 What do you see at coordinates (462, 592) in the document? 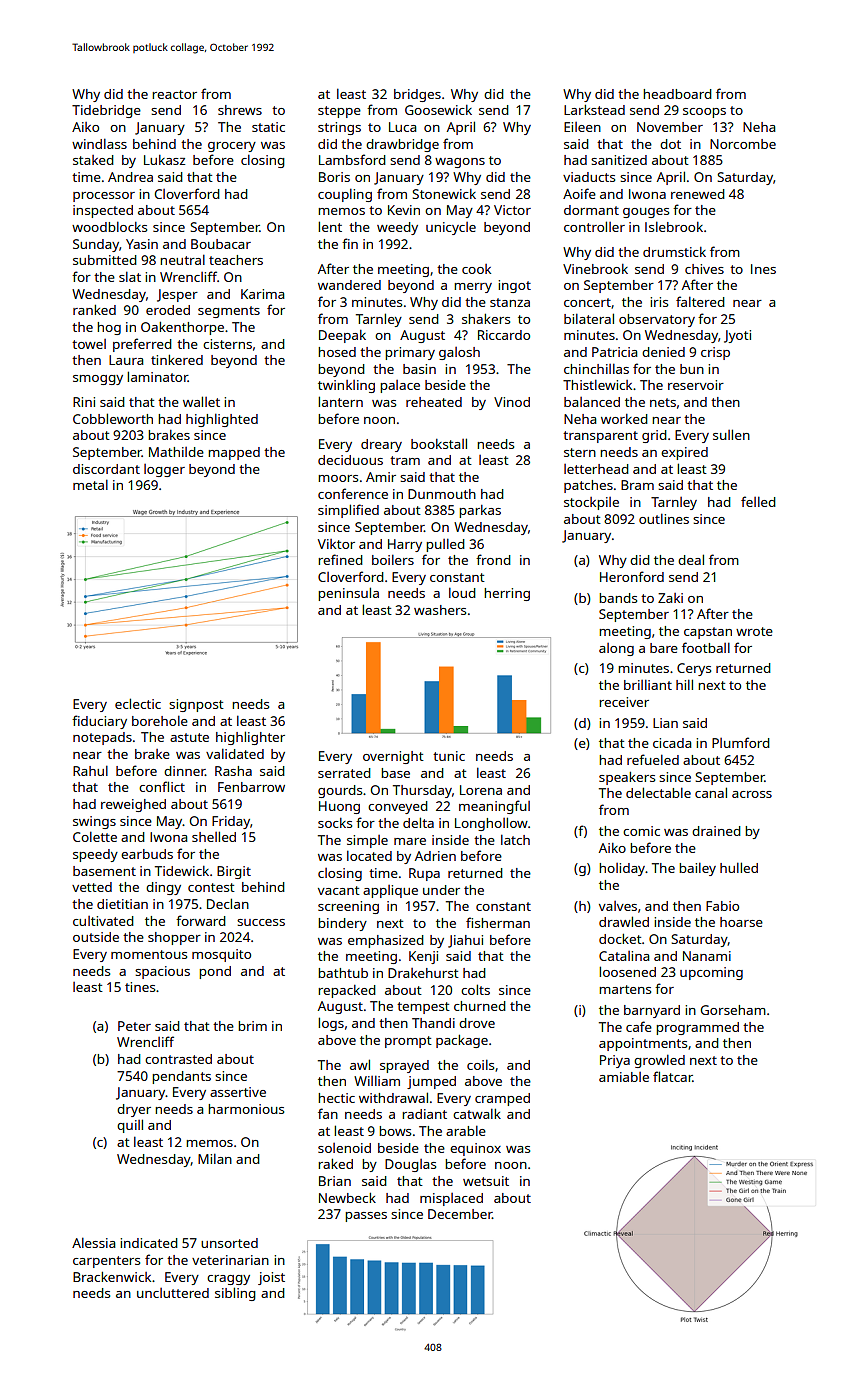
I see `loud` at bounding box center [462, 592].
